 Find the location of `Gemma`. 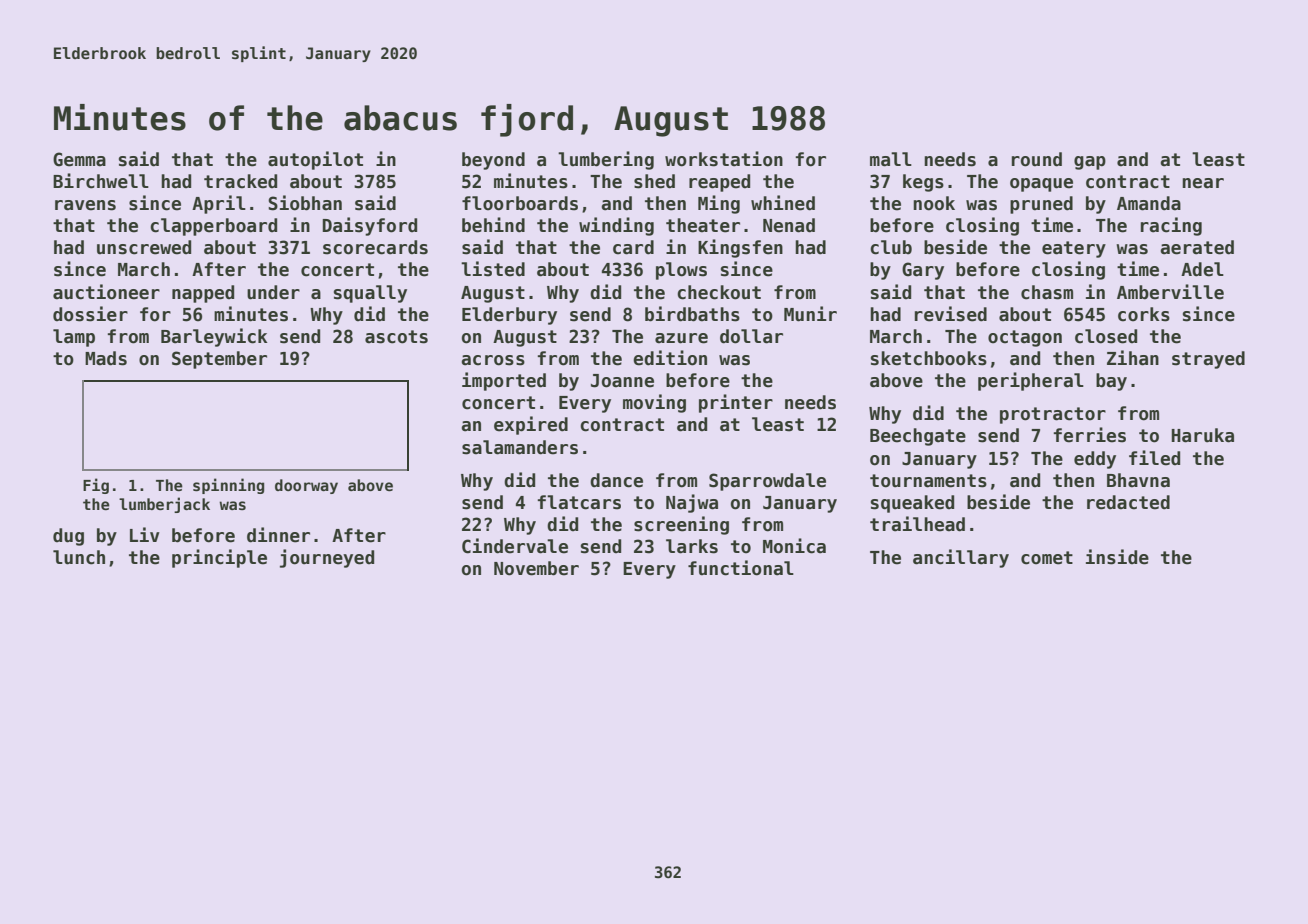

Gemma is located at coordinates (79, 159).
